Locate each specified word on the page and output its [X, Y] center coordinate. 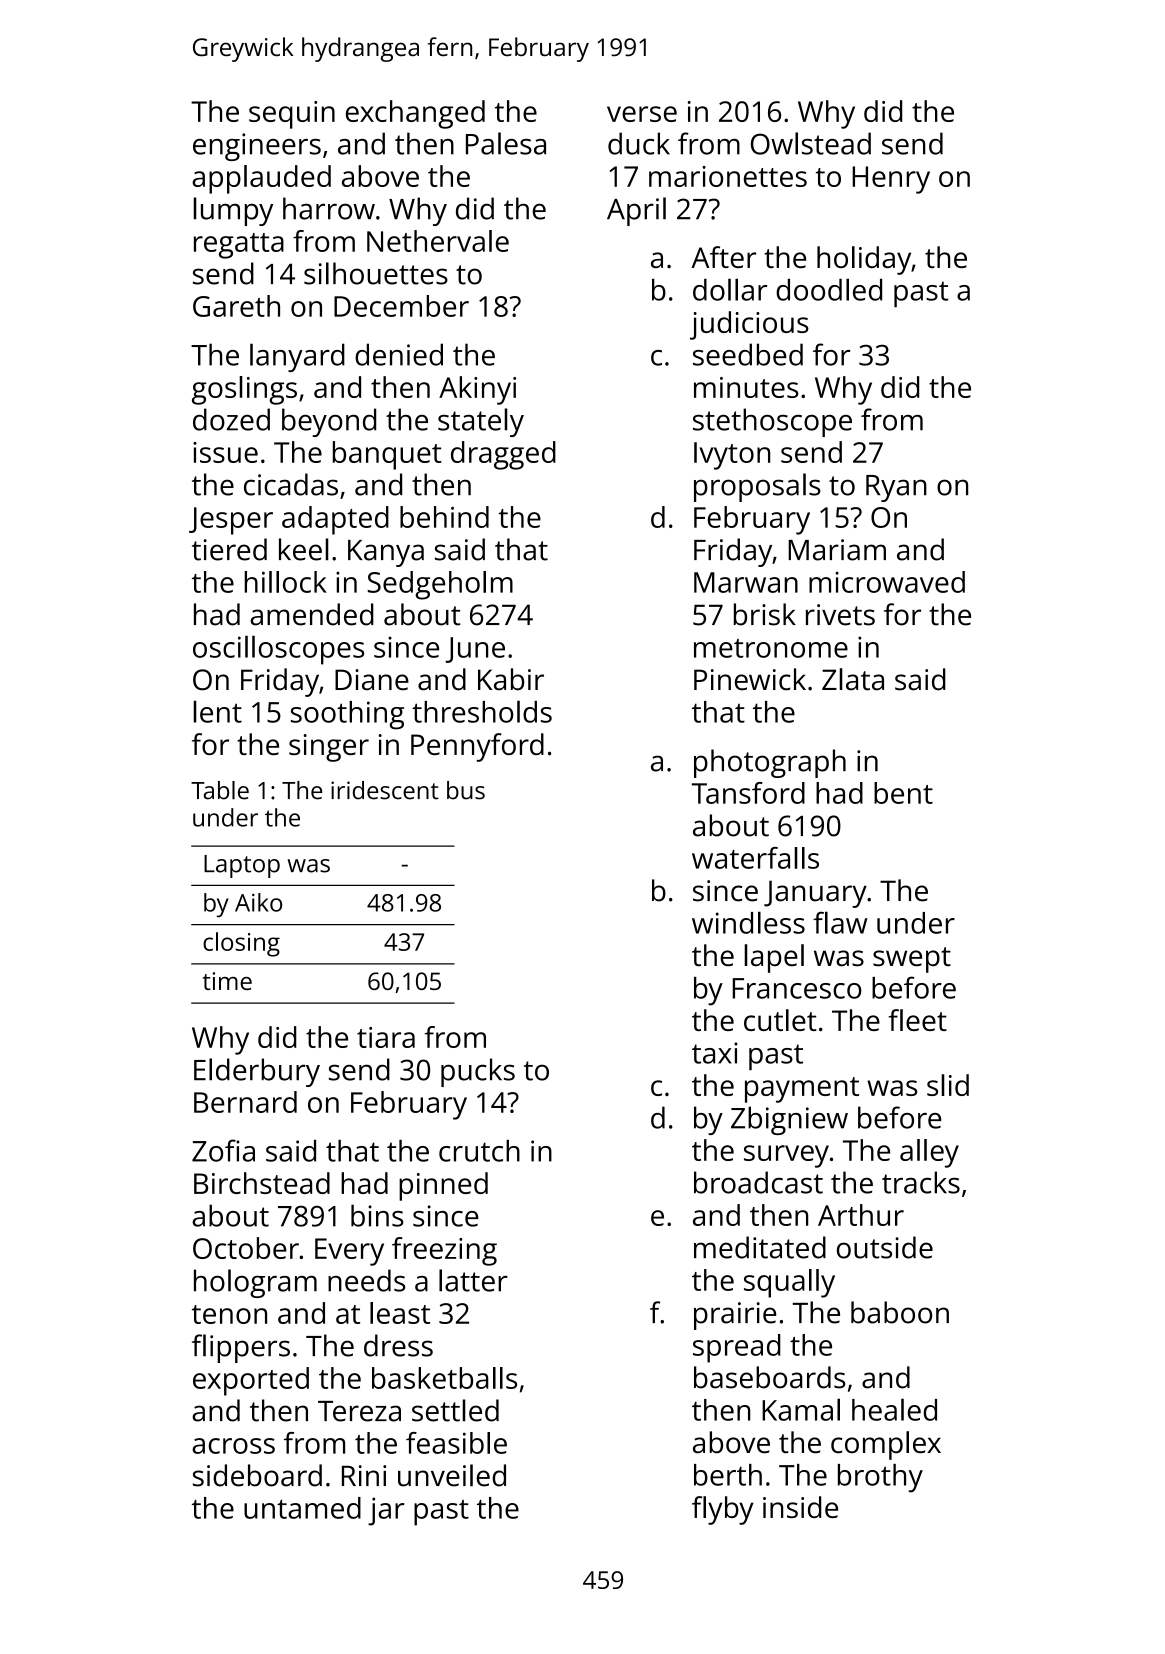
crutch [479, 1151]
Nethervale [438, 241]
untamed [302, 1508]
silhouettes [376, 273]
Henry [891, 180]
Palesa [506, 143]
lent [217, 711]
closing [241, 944]
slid [948, 1085]
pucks [478, 1072]
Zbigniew [789, 1120]
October [246, 1248]
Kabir [511, 679]
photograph [770, 763]
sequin [292, 115]
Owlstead [811, 143]
